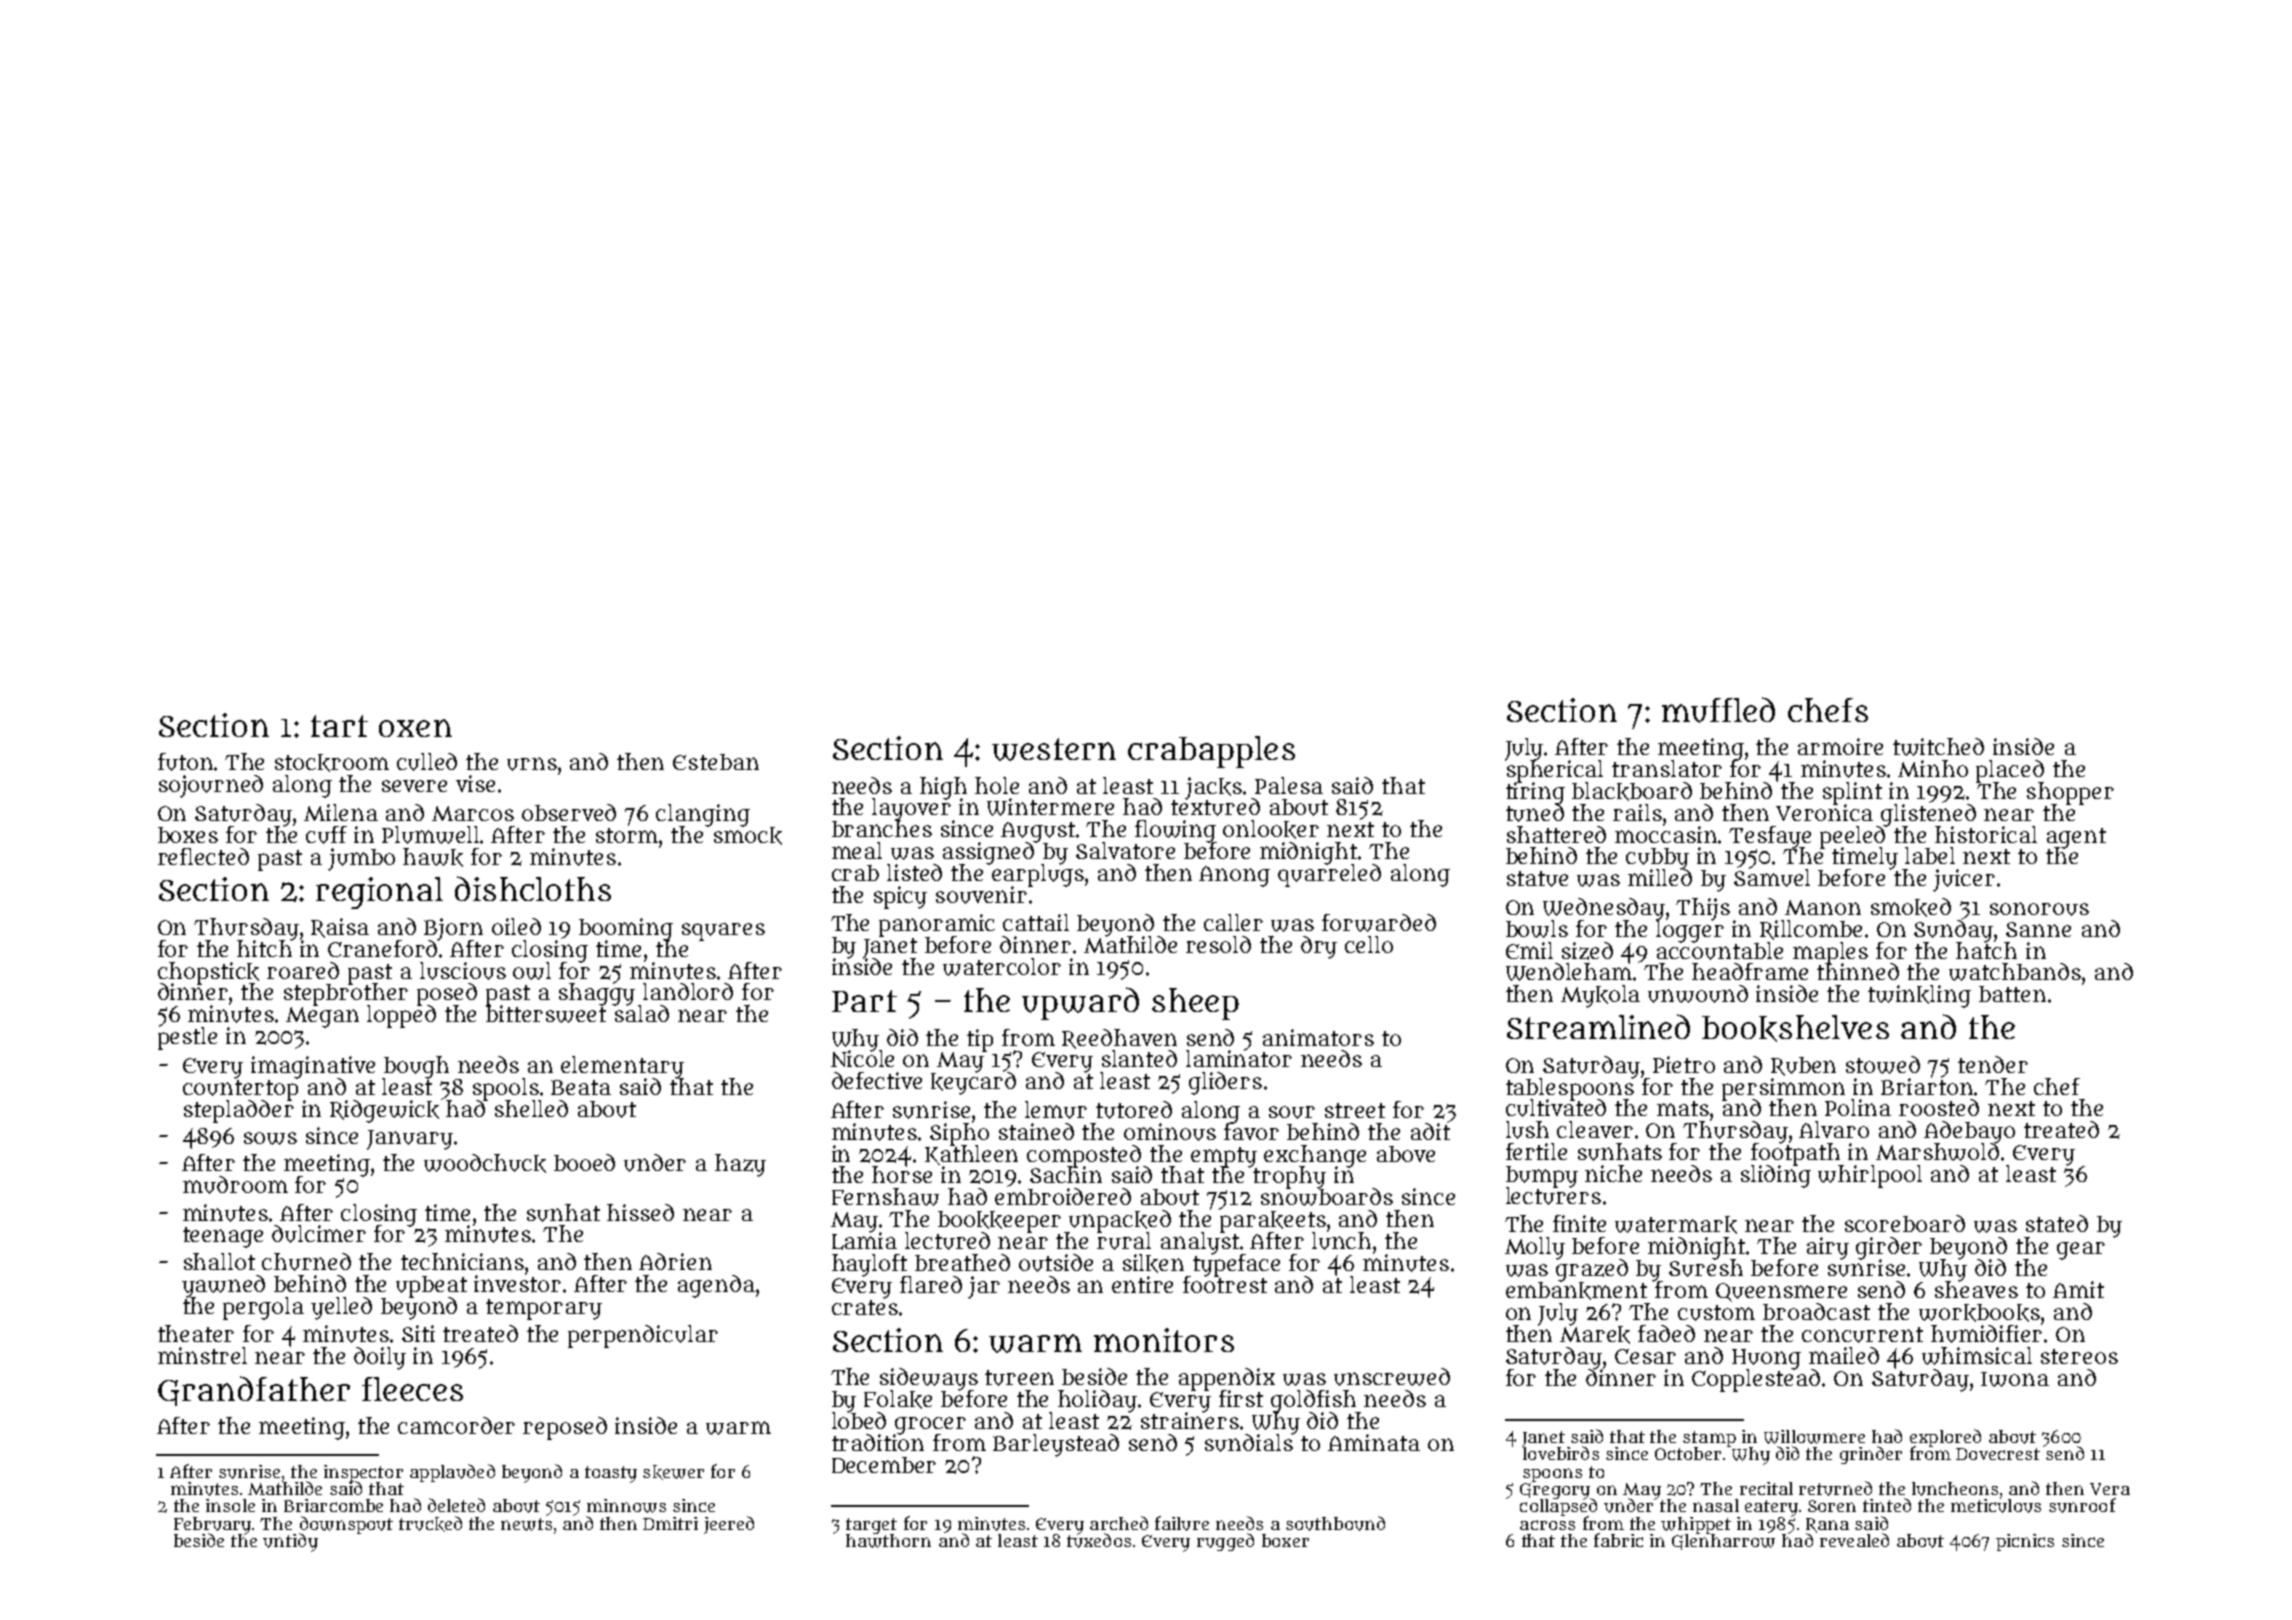  Describe the element at coordinates (290, 1542) in the page. I see `untidy` at that location.
